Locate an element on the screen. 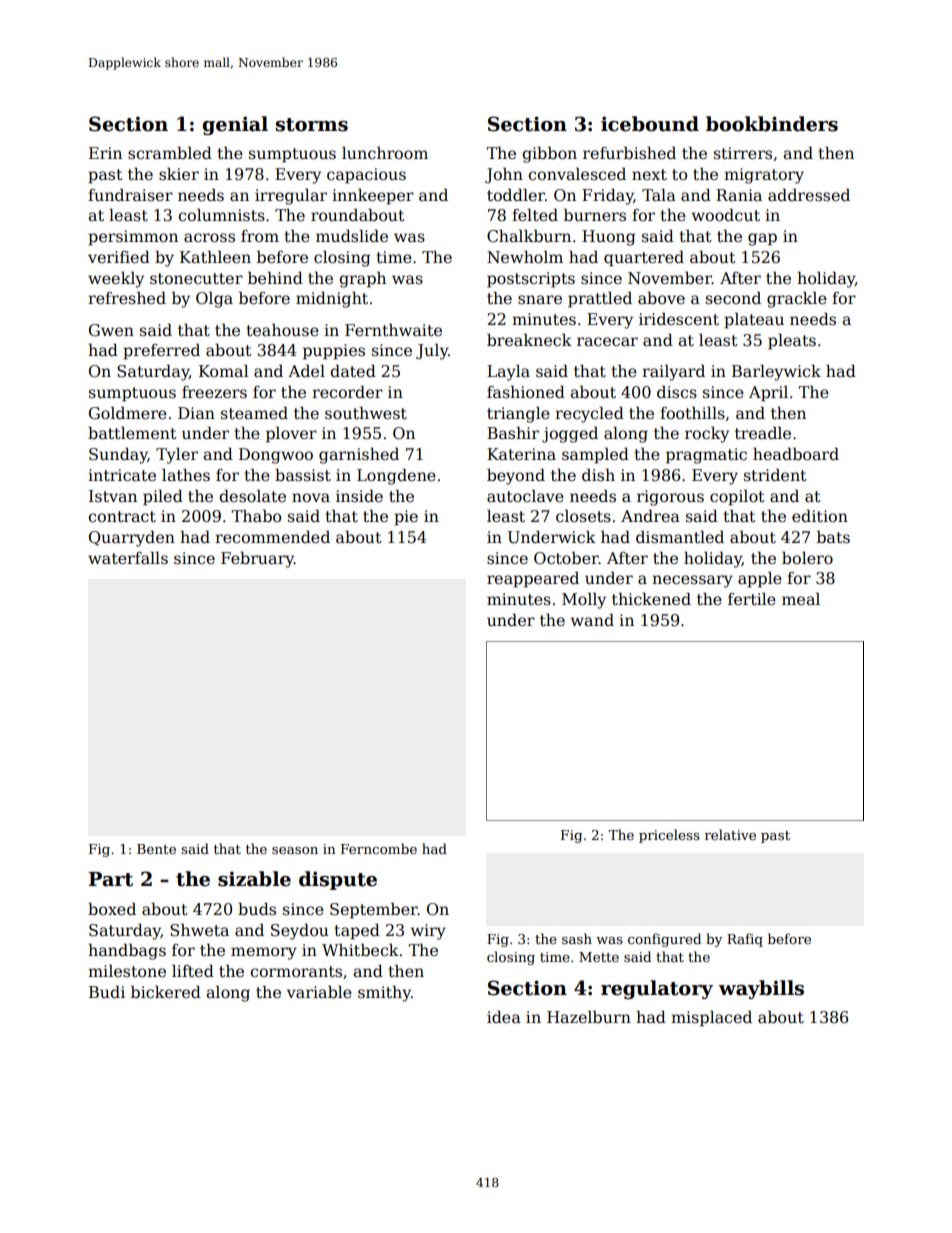  Whitbeck is located at coordinates (360, 950).
